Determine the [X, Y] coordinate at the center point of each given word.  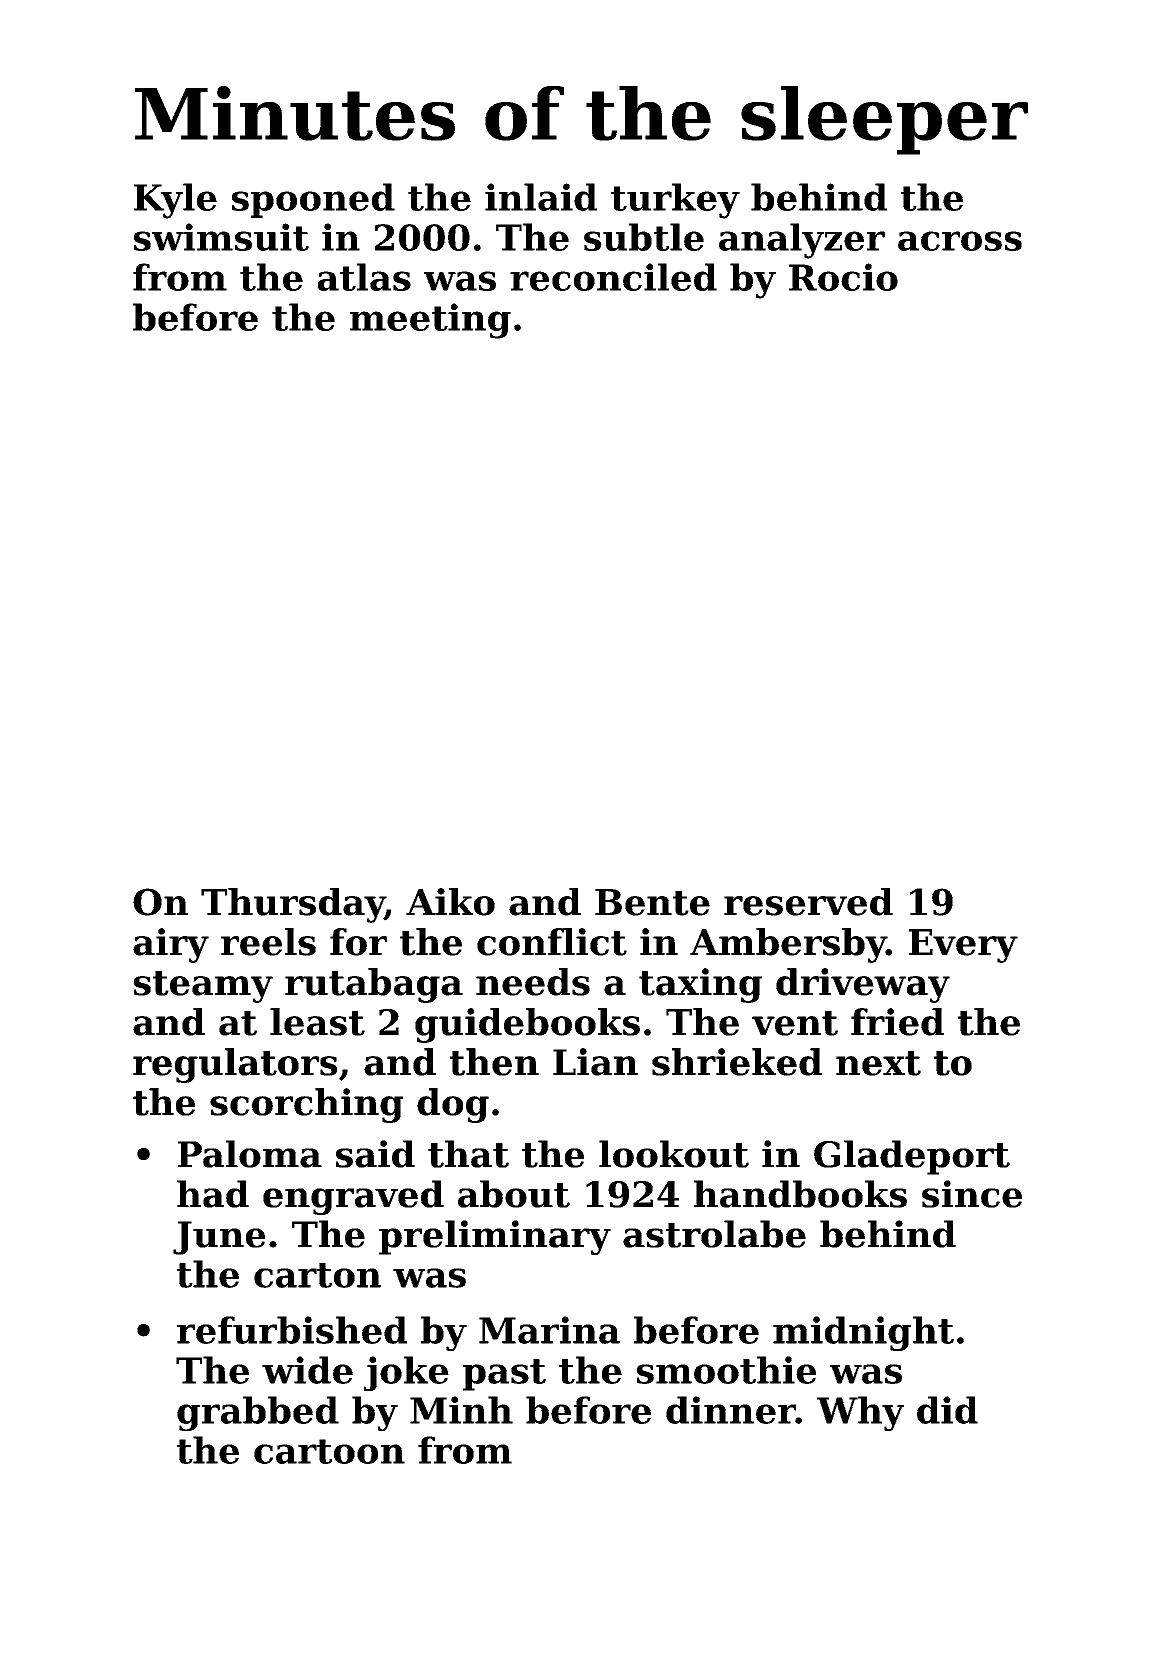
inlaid [541, 197]
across [960, 241]
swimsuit [221, 237]
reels [268, 942]
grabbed [258, 1413]
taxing [700, 985]
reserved [808, 902]
